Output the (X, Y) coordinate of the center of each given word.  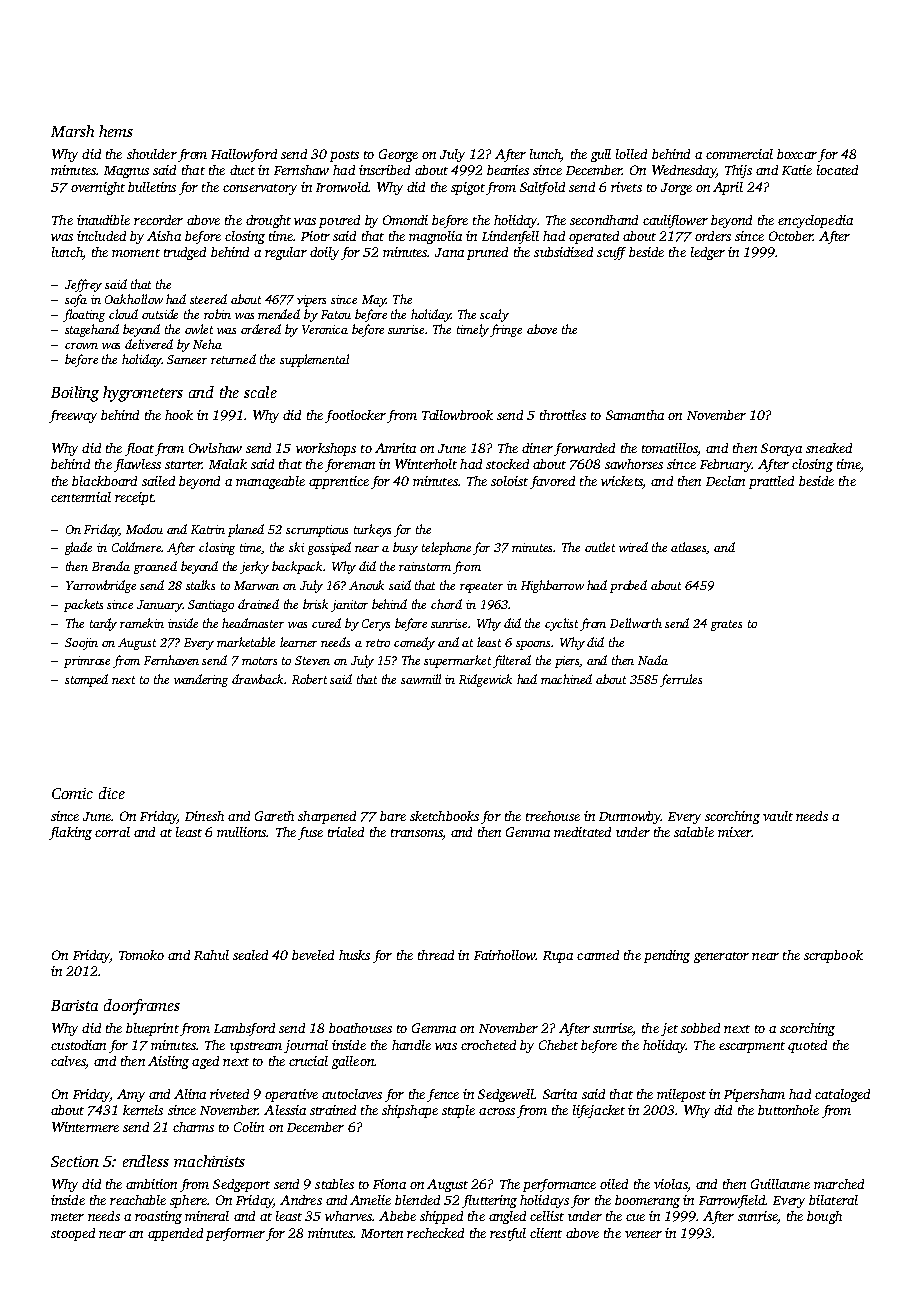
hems (116, 131)
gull (601, 155)
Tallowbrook (457, 415)
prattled (771, 482)
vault (778, 816)
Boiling (75, 394)
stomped (86, 680)
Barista (74, 1005)
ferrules (681, 680)
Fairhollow (504, 955)
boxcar (797, 154)
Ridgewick (485, 680)
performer (235, 1234)
